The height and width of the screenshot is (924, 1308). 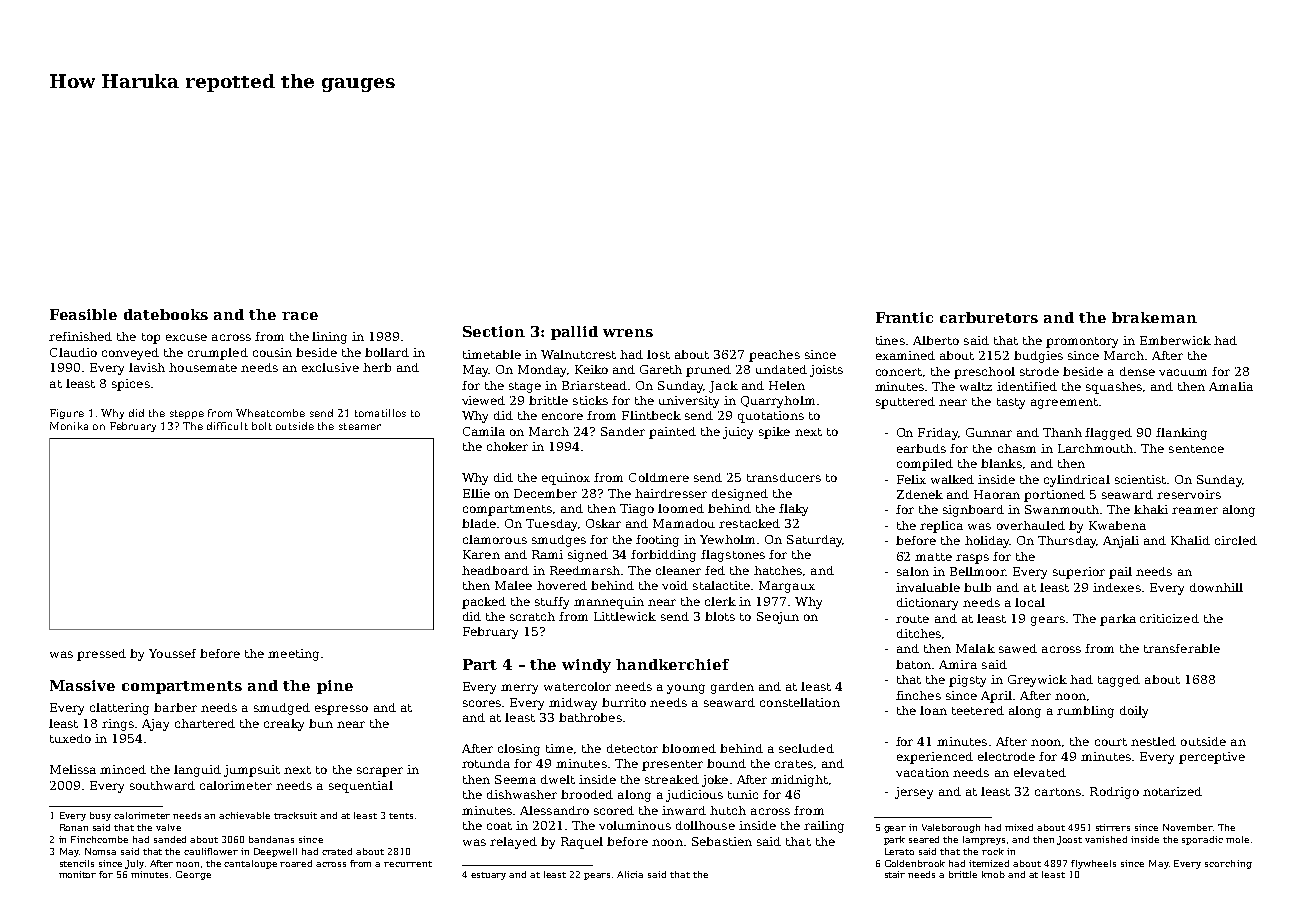 What do you see at coordinates (482, 703) in the screenshot?
I see `scores` at bounding box center [482, 703].
